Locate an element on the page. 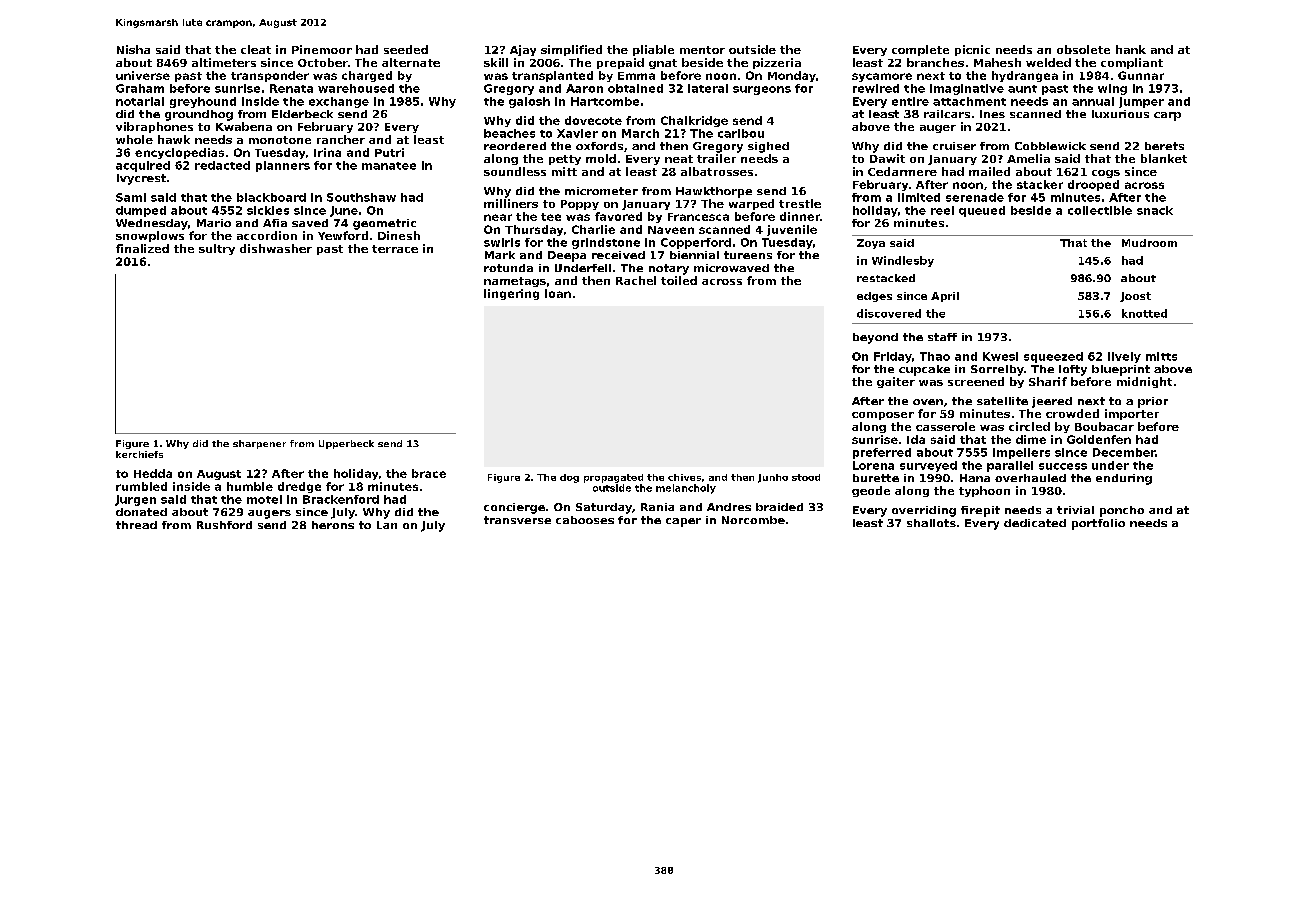 This image has width=1308, height=924. trestle is located at coordinates (800, 203).
